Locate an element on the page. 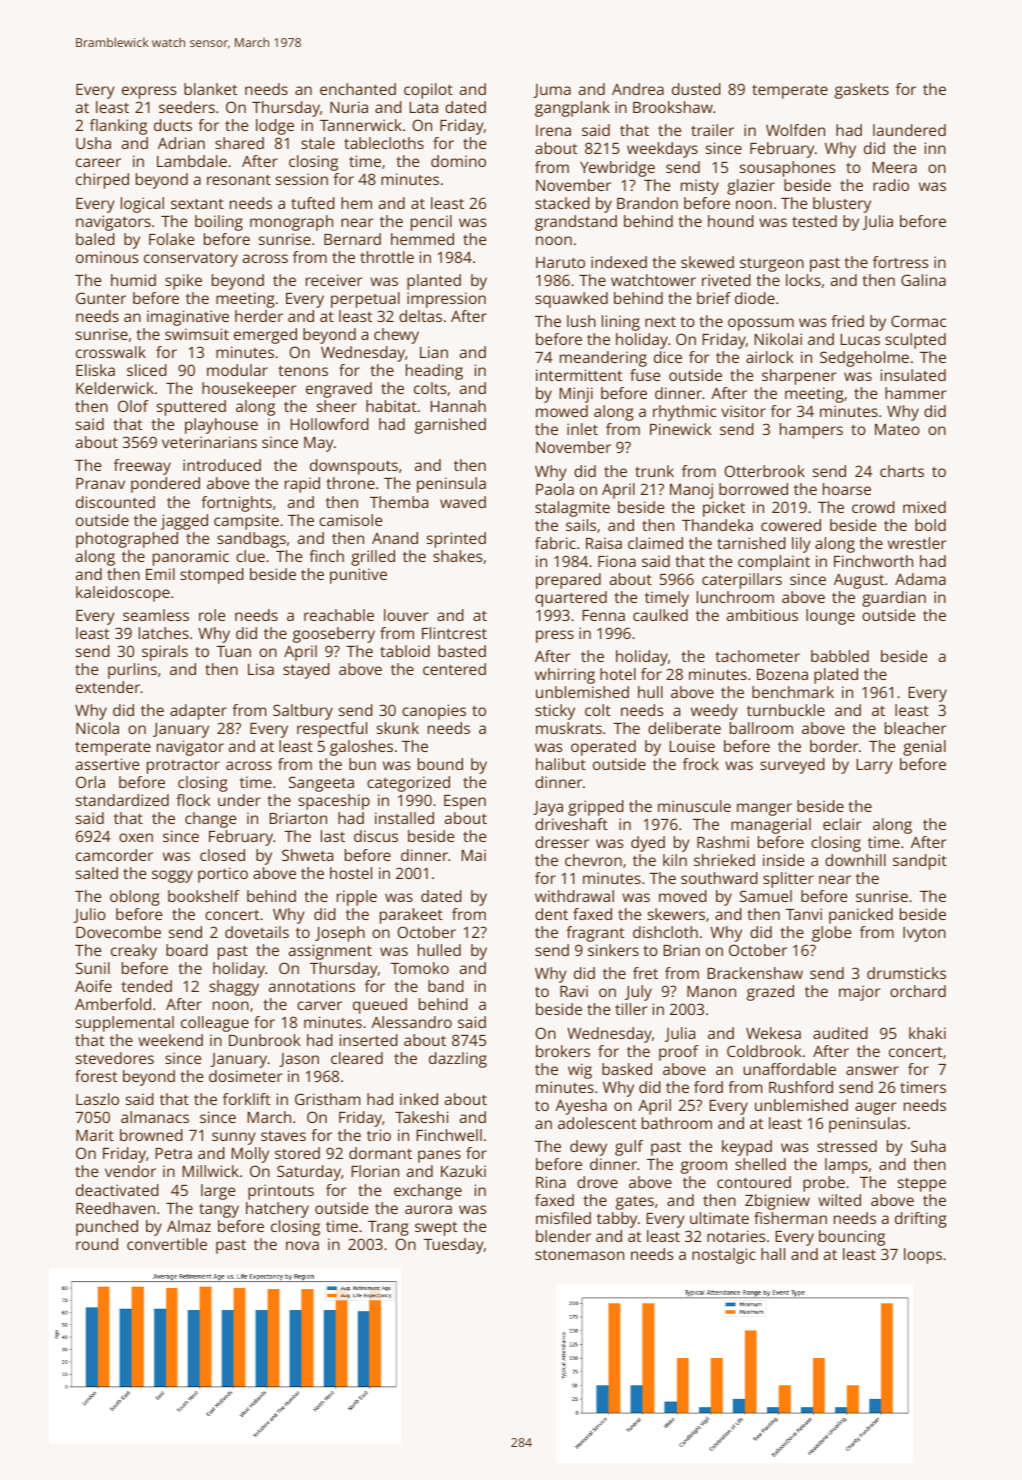  blanket is located at coordinates (210, 89).
